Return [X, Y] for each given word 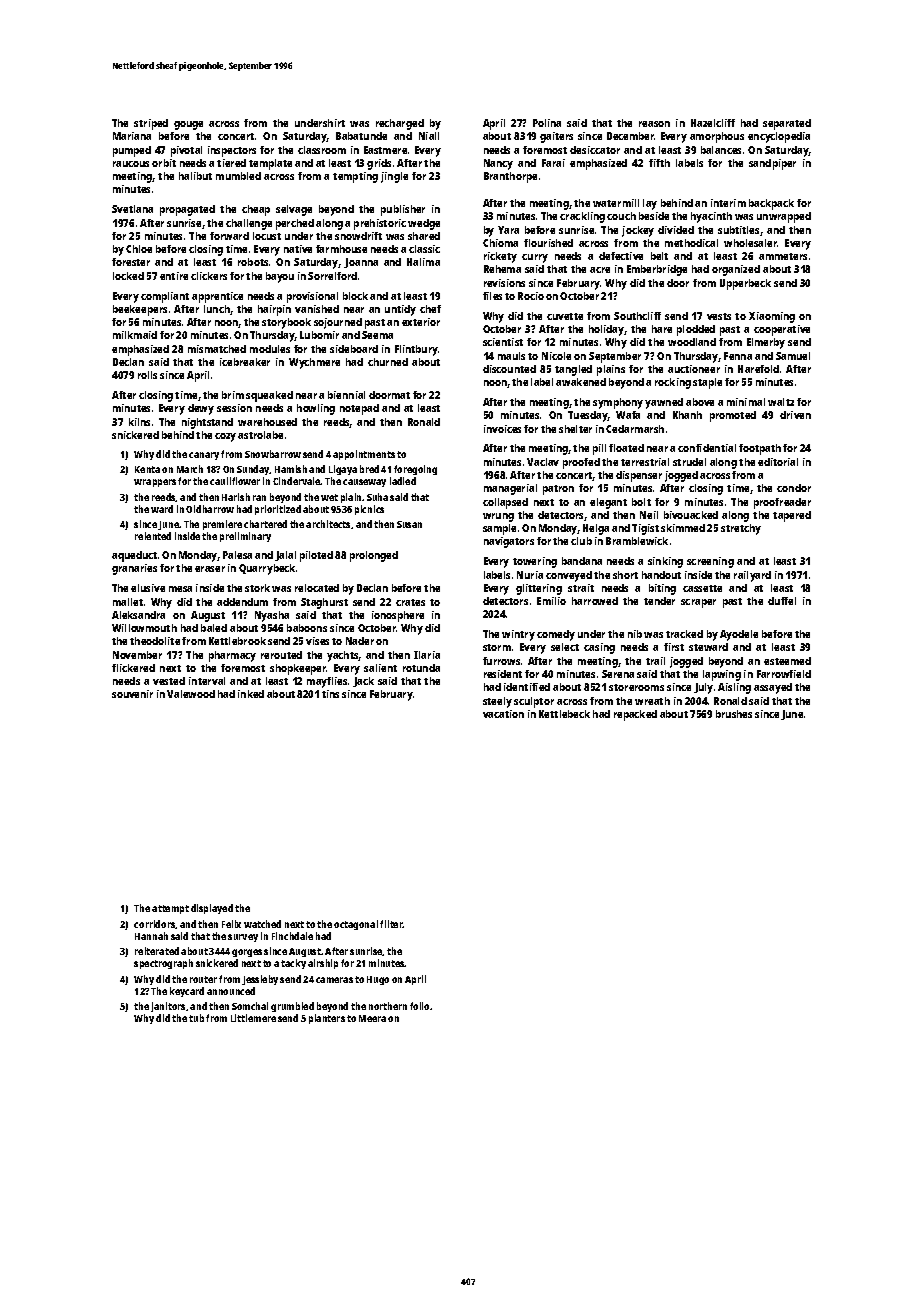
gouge [188, 125]
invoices [502, 429]
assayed [773, 688]
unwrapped [784, 217]
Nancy [498, 164]
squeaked [269, 396]
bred [369, 469]
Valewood [191, 694]
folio [419, 1006]
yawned [664, 403]
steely [497, 702]
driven [795, 415]
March [190, 469]
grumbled [292, 1007]
